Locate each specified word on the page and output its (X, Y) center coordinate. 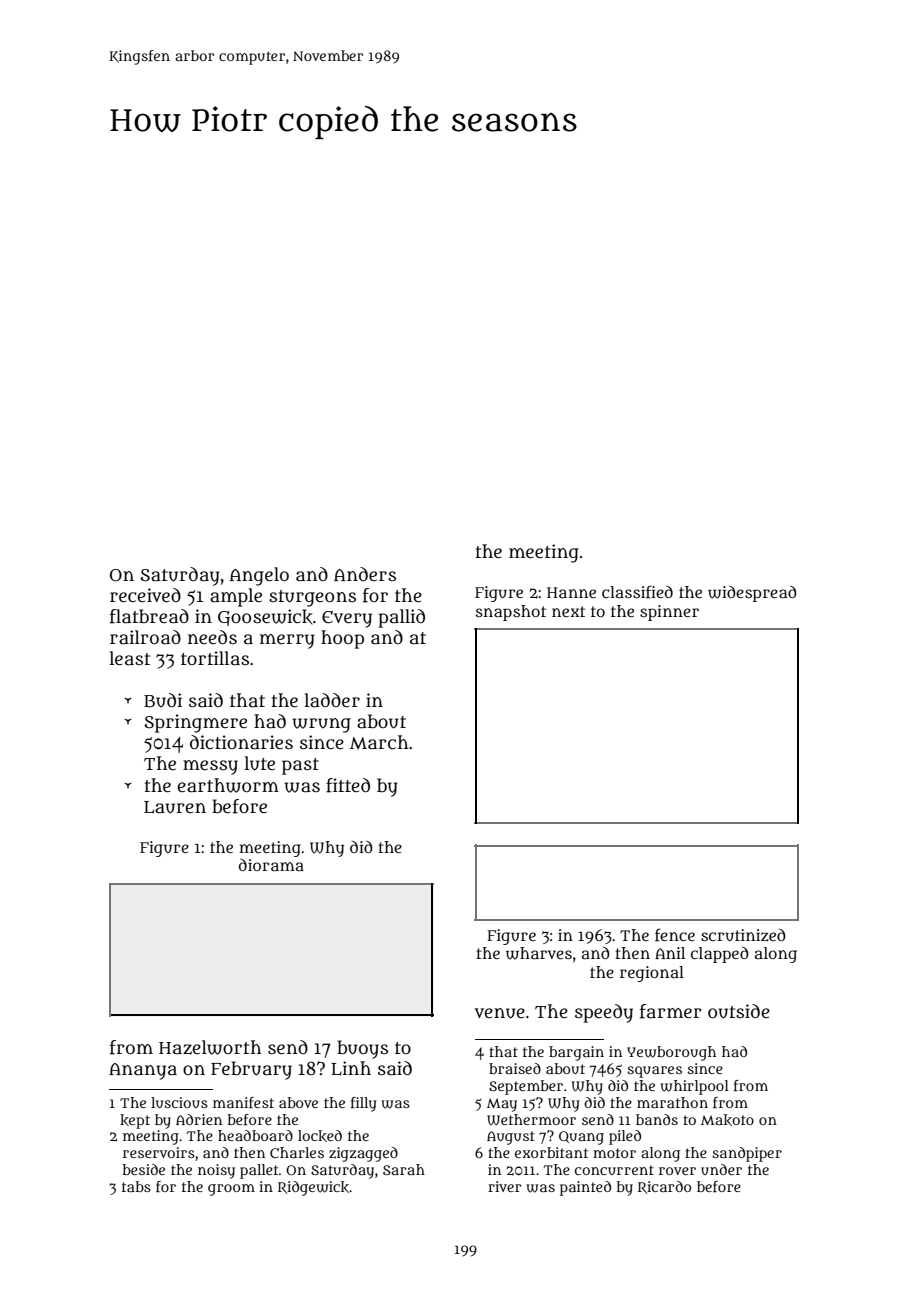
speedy (604, 1013)
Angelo (259, 576)
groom (231, 1190)
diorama (271, 865)
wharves (539, 953)
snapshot (511, 613)
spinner (669, 613)
